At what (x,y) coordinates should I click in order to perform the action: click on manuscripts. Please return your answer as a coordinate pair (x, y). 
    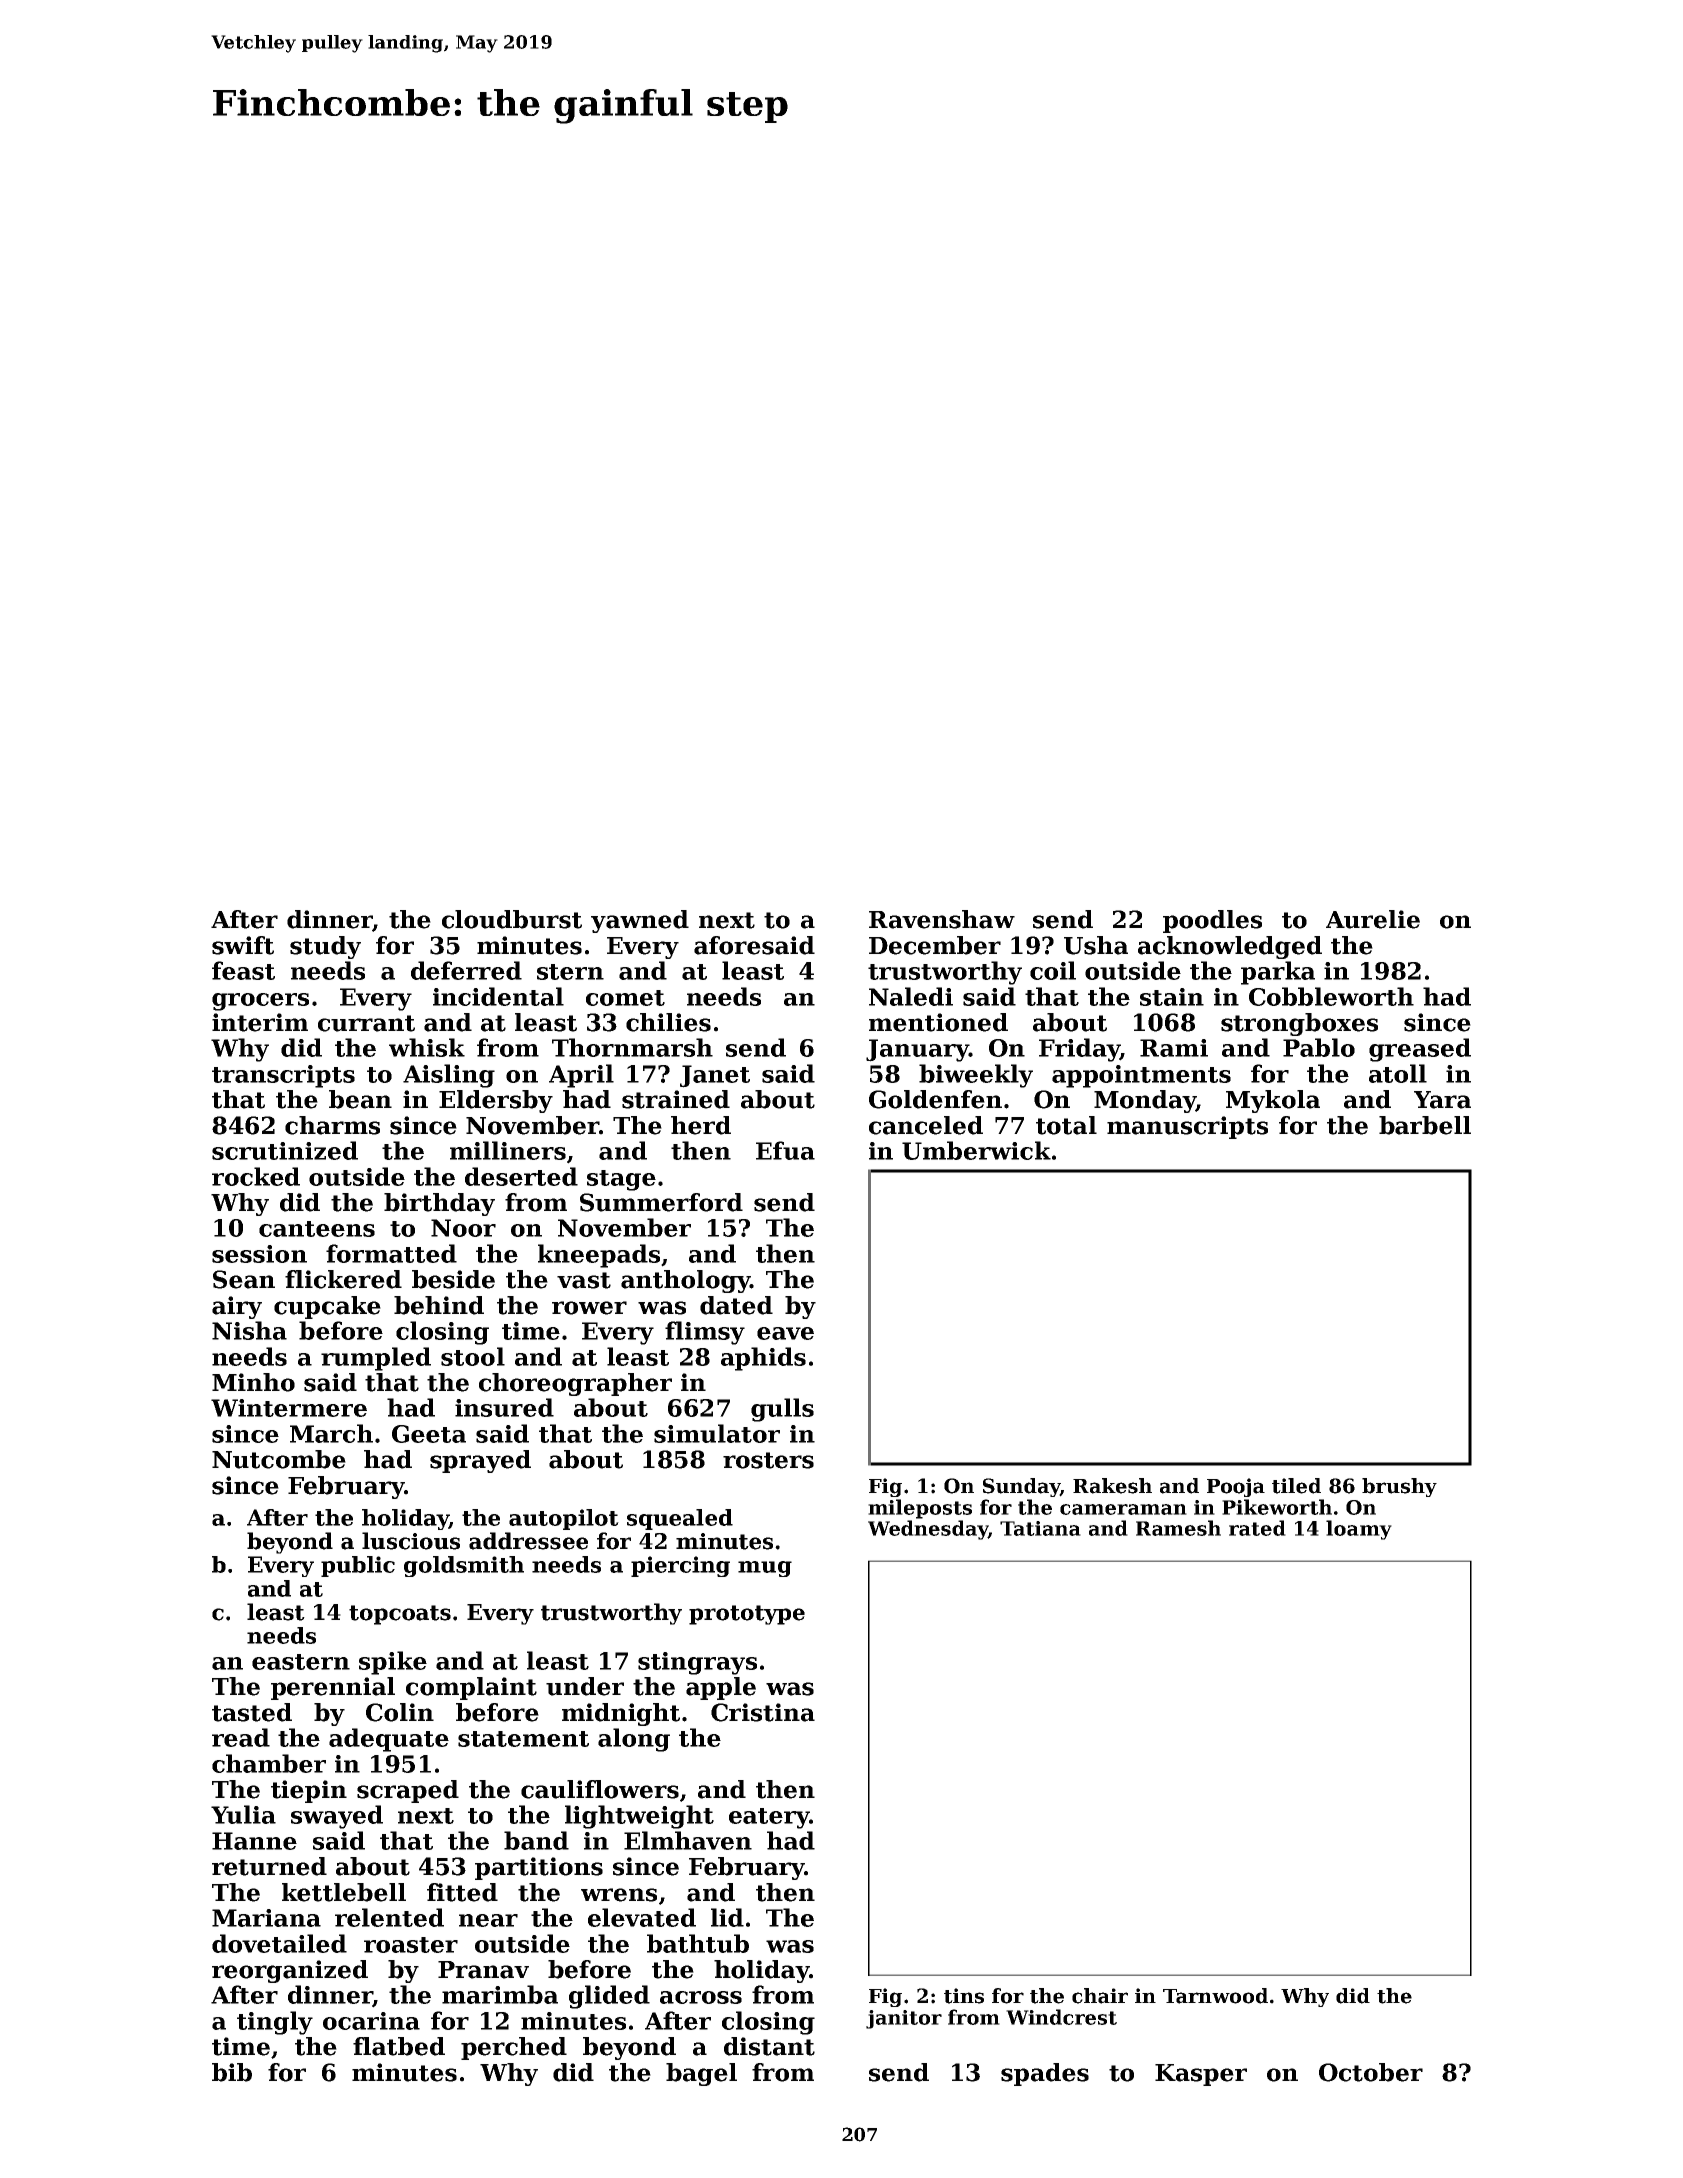
    Looking at the image, I should click on (1187, 1127).
